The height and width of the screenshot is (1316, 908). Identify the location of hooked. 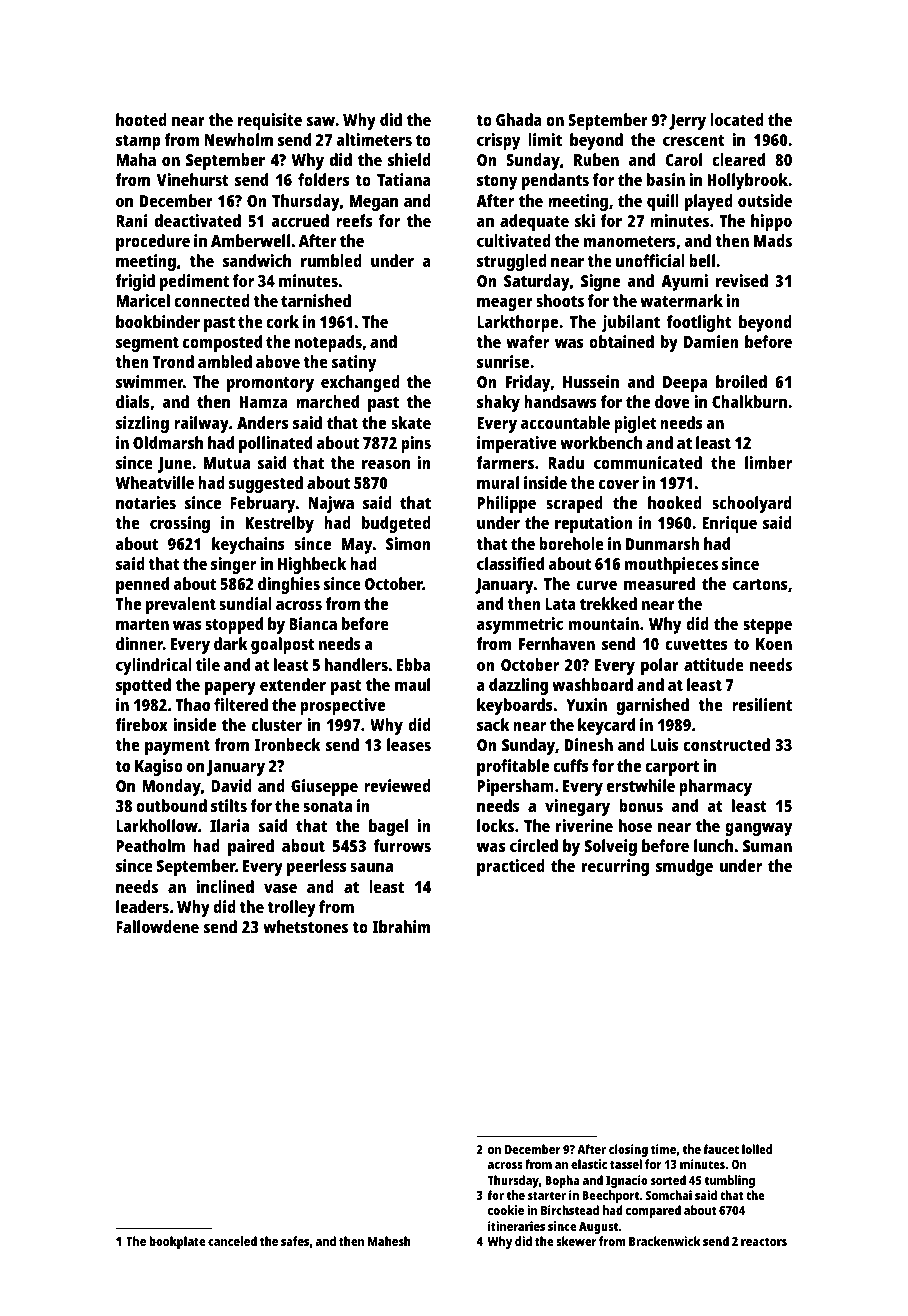
(675, 502).
